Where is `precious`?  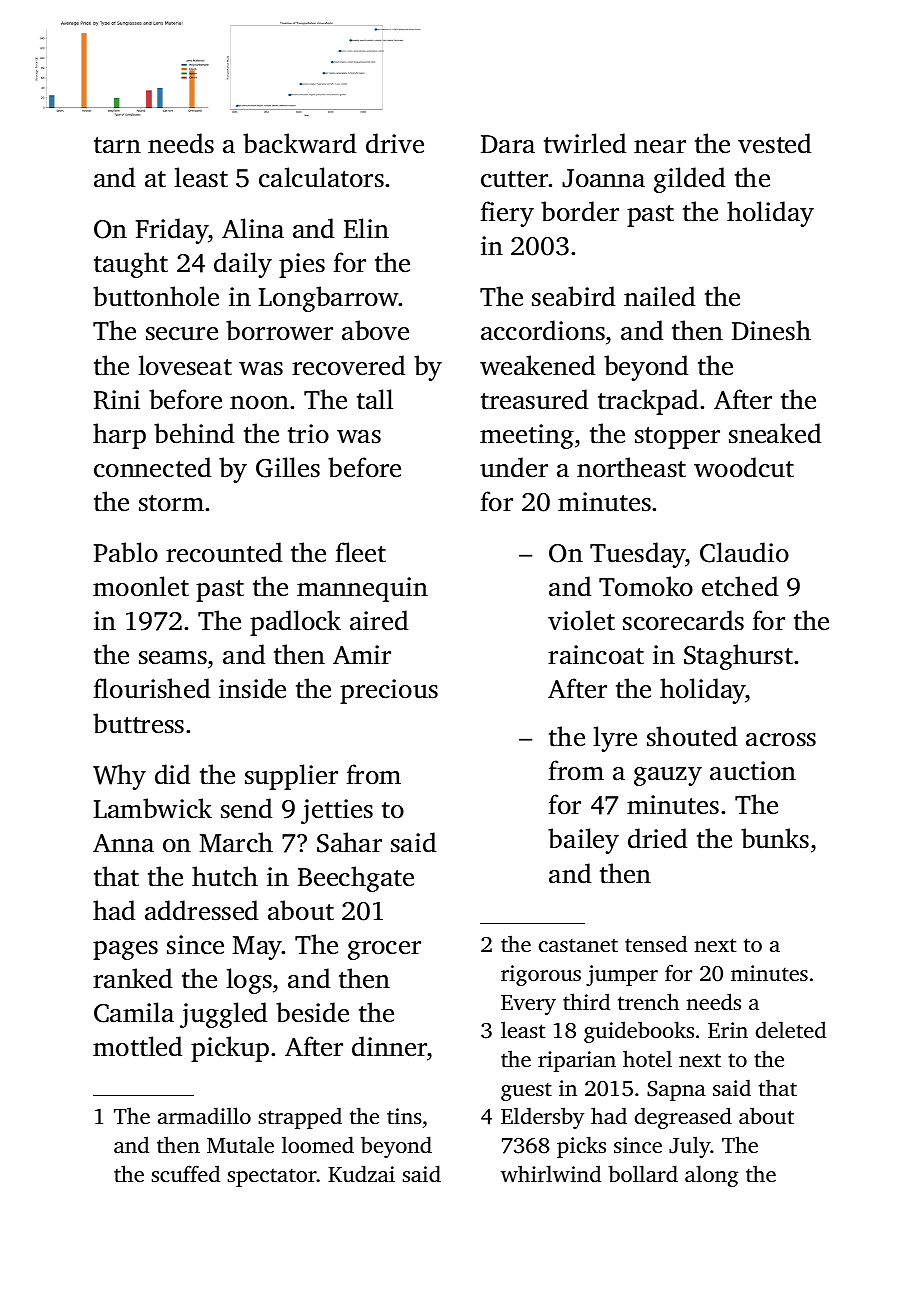 precious is located at coordinates (389, 691).
